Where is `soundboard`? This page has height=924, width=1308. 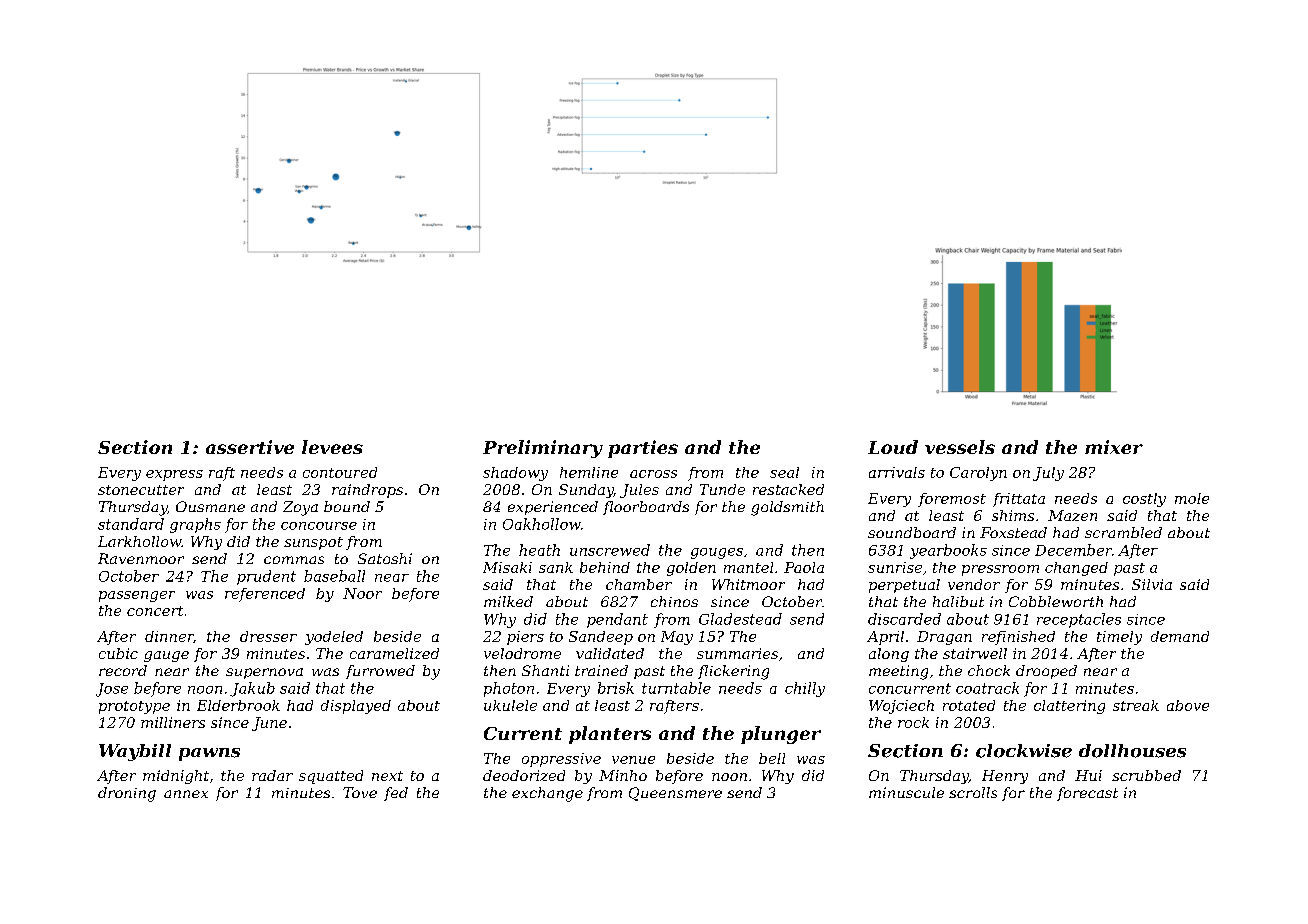
soundboard is located at coordinates (912, 532).
